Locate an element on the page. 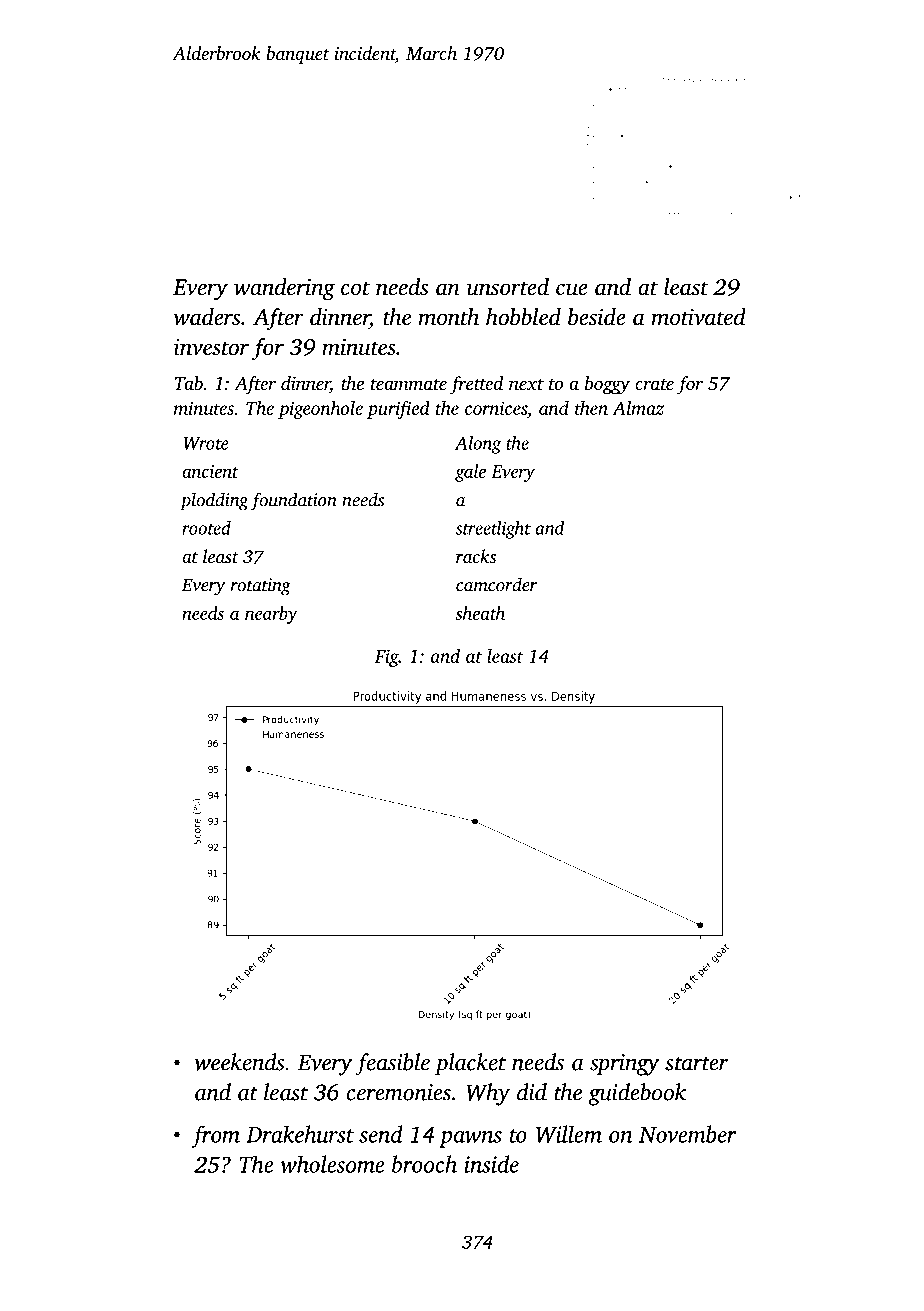 Image resolution: width=924 pixels, height=1311 pixels. cot is located at coordinates (355, 288).
